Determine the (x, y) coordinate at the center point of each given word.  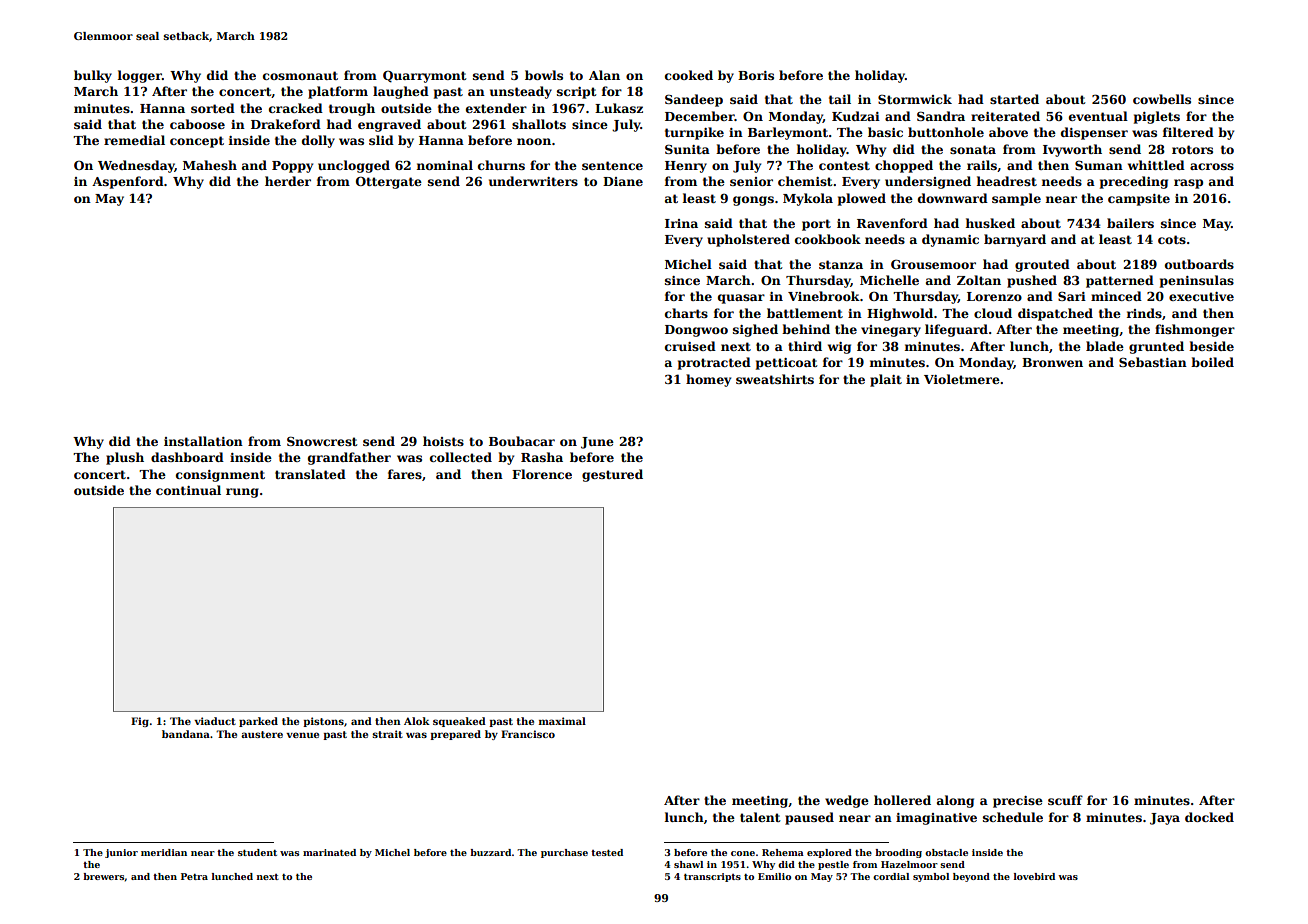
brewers (103, 876)
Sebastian (1153, 362)
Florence (542, 474)
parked (258, 722)
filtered (1188, 132)
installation (203, 441)
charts (686, 313)
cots (1172, 239)
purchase (564, 853)
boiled (1212, 362)
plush (125, 458)
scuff (1065, 800)
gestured (612, 475)
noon (534, 141)
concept (197, 142)
